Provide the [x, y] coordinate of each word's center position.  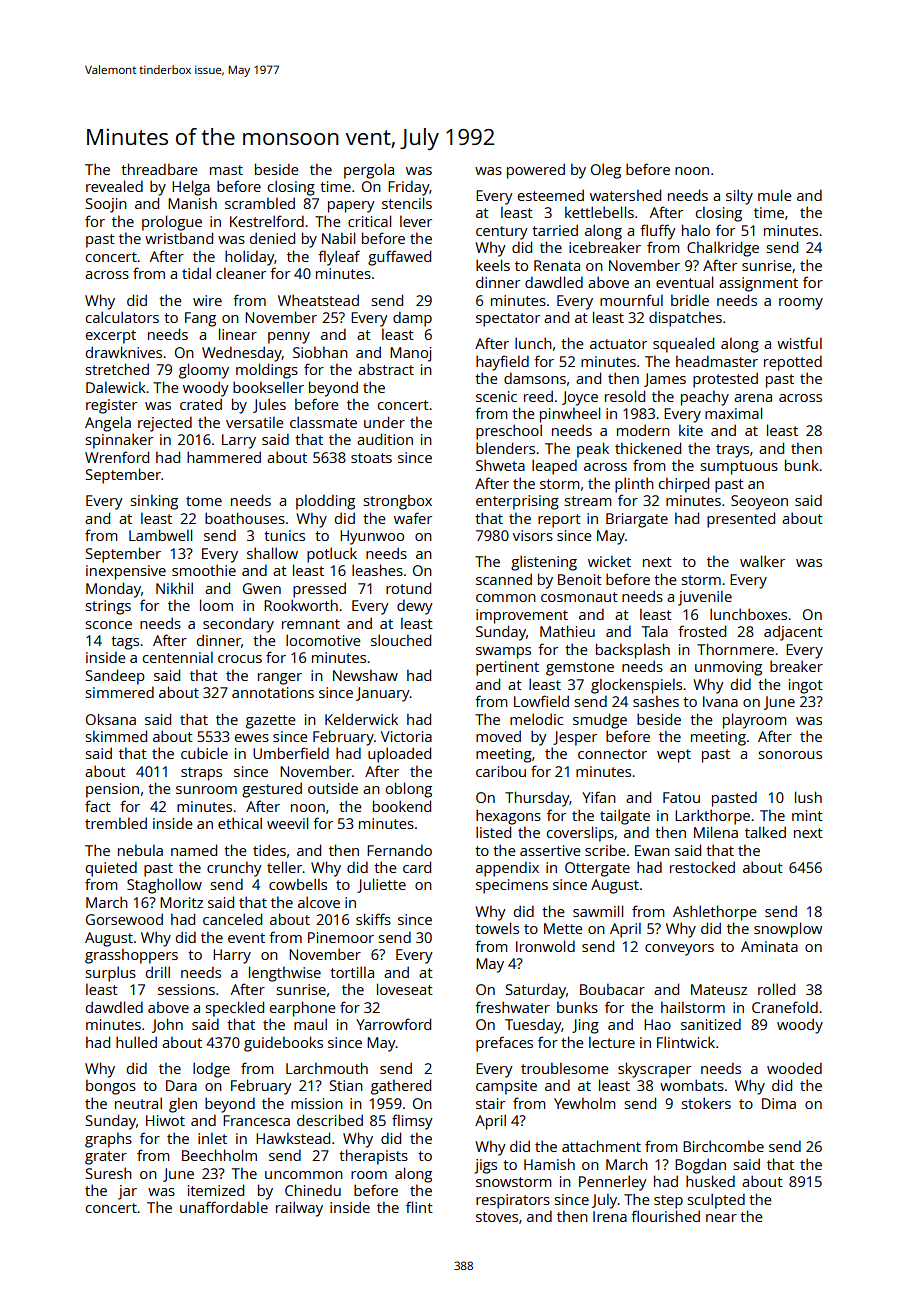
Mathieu [567, 631]
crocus [240, 659]
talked [765, 832]
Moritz [181, 902]
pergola [369, 171]
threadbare [159, 169]
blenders [505, 448]
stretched [117, 369]
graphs [108, 1140]
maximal [733, 413]
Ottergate [597, 869]
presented [741, 520]
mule [775, 195]
